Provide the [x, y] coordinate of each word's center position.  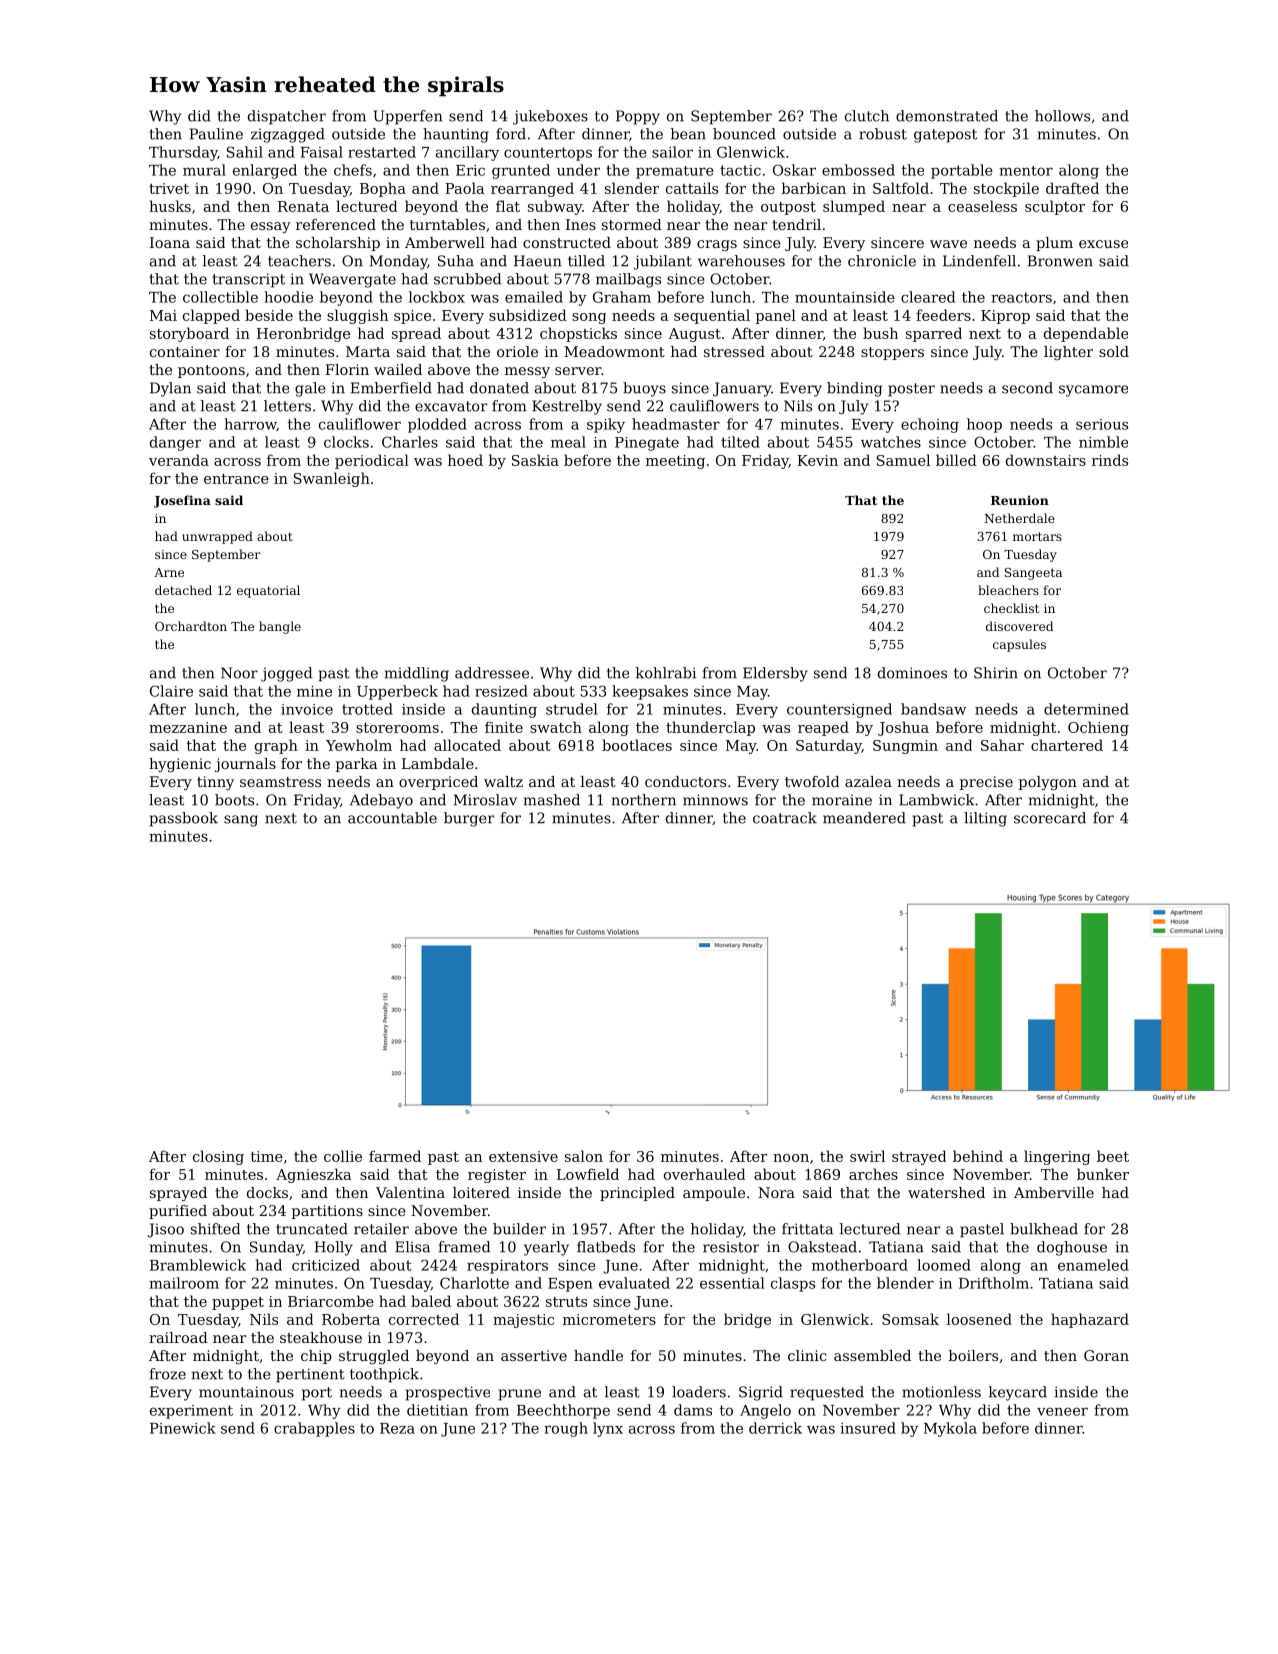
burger [469, 819]
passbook [183, 819]
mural [204, 170]
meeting [675, 462]
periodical [372, 461]
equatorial [268, 591]
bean [688, 134]
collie [343, 1156]
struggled [374, 1357]
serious [1102, 424]
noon [791, 1158]
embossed [858, 170]
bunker [1103, 1174]
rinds [1110, 460]
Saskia [535, 460]
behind [978, 1156]
